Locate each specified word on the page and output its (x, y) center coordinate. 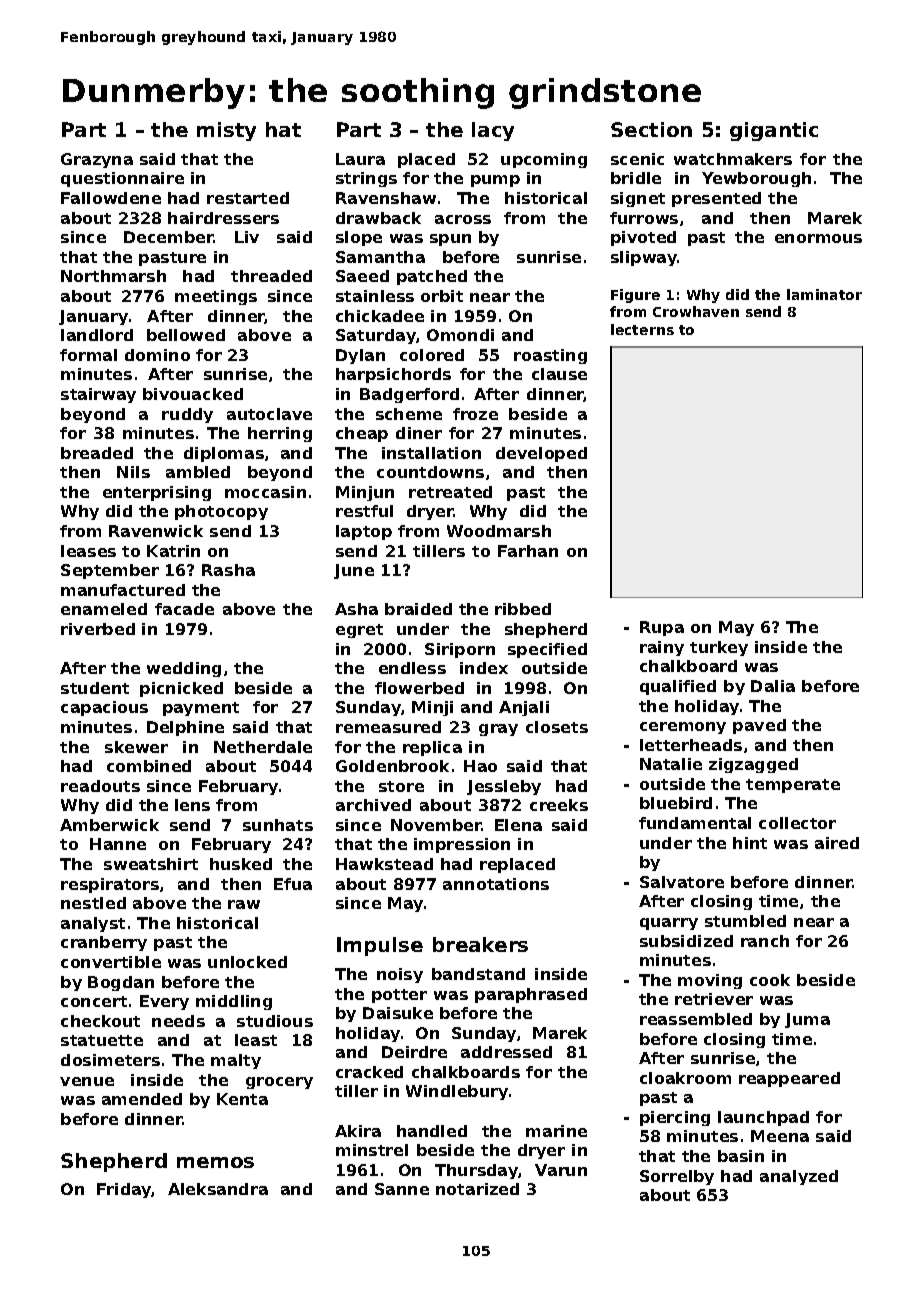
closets (557, 727)
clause (559, 374)
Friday (124, 1190)
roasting (550, 356)
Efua (293, 884)
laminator (824, 294)
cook (770, 980)
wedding (184, 669)
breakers (480, 944)
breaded (97, 453)
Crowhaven (696, 311)
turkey (719, 648)
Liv (247, 237)
